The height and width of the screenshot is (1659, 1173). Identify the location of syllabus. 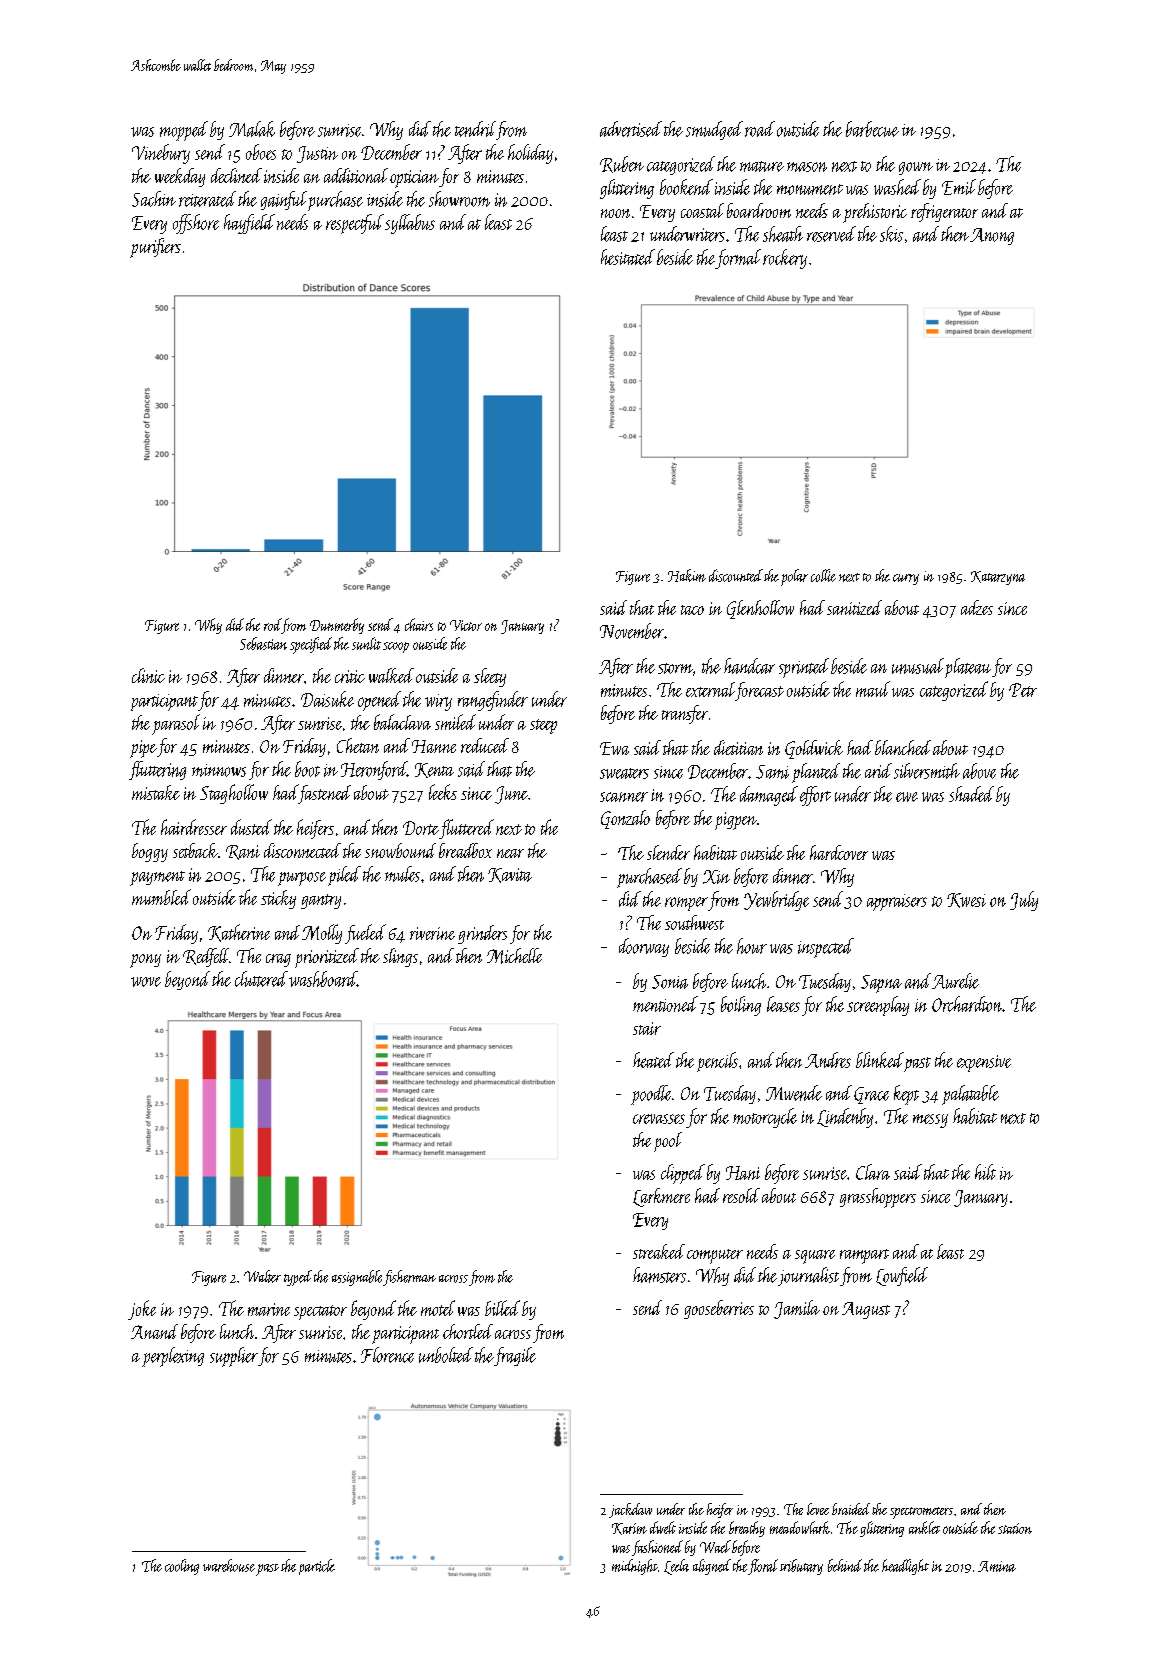
(410, 224).
